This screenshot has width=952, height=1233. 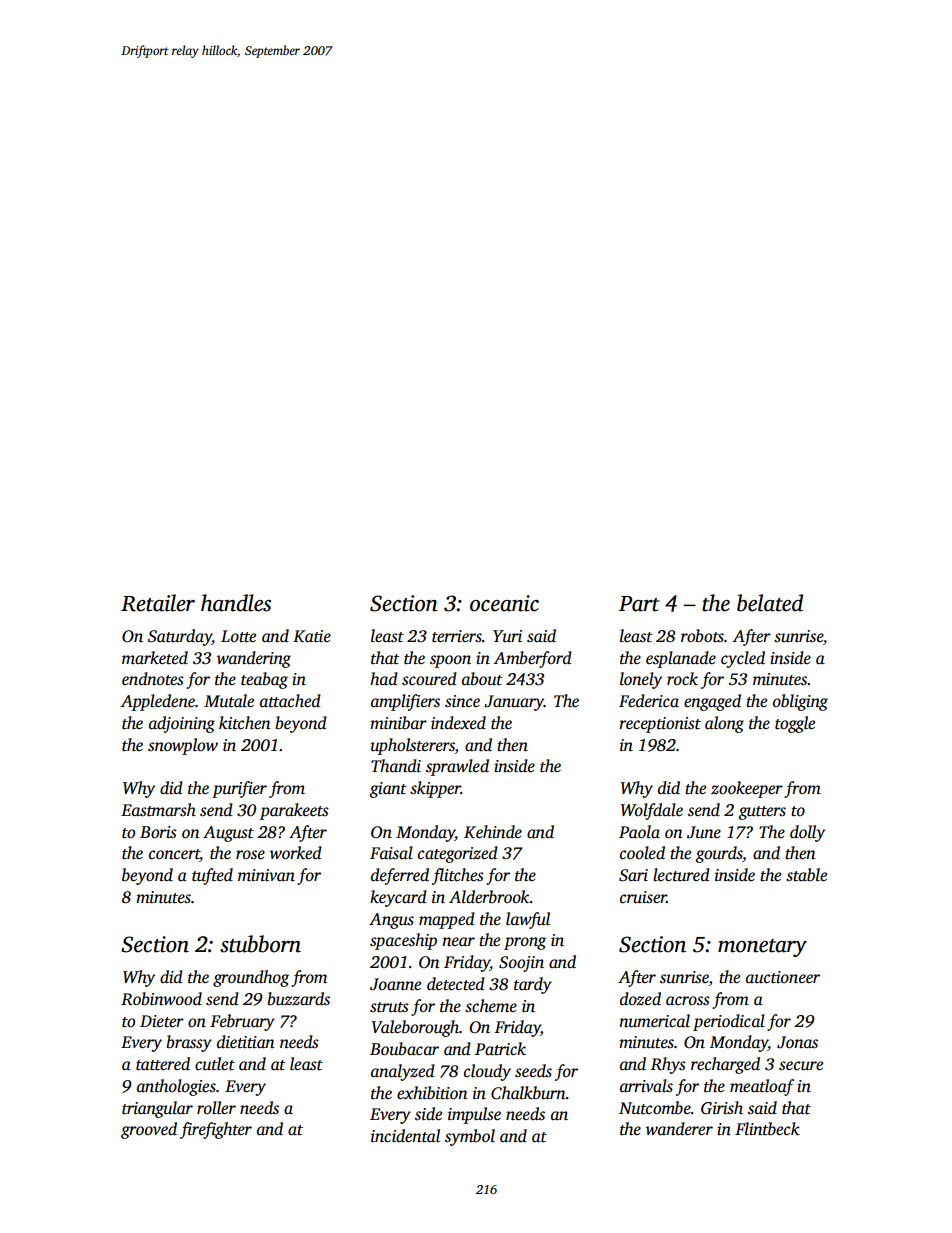 What do you see at coordinates (762, 948) in the screenshot?
I see `monetary` at bounding box center [762, 948].
